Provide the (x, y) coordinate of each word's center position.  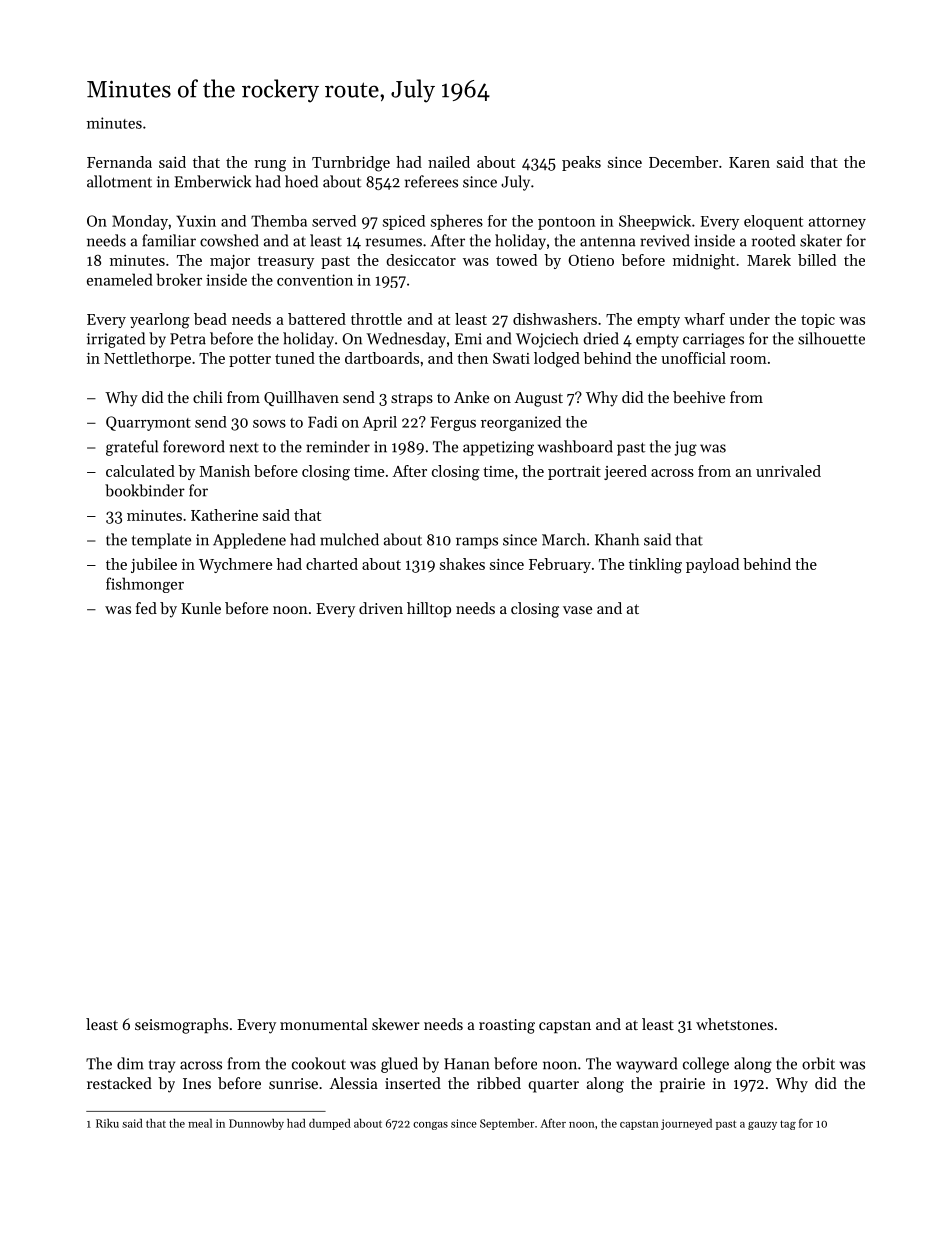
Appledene (249, 541)
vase (577, 610)
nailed (449, 162)
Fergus (453, 423)
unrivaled (788, 471)
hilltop (429, 609)
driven (381, 608)
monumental (324, 1024)
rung (270, 166)
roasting (507, 1026)
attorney (837, 223)
